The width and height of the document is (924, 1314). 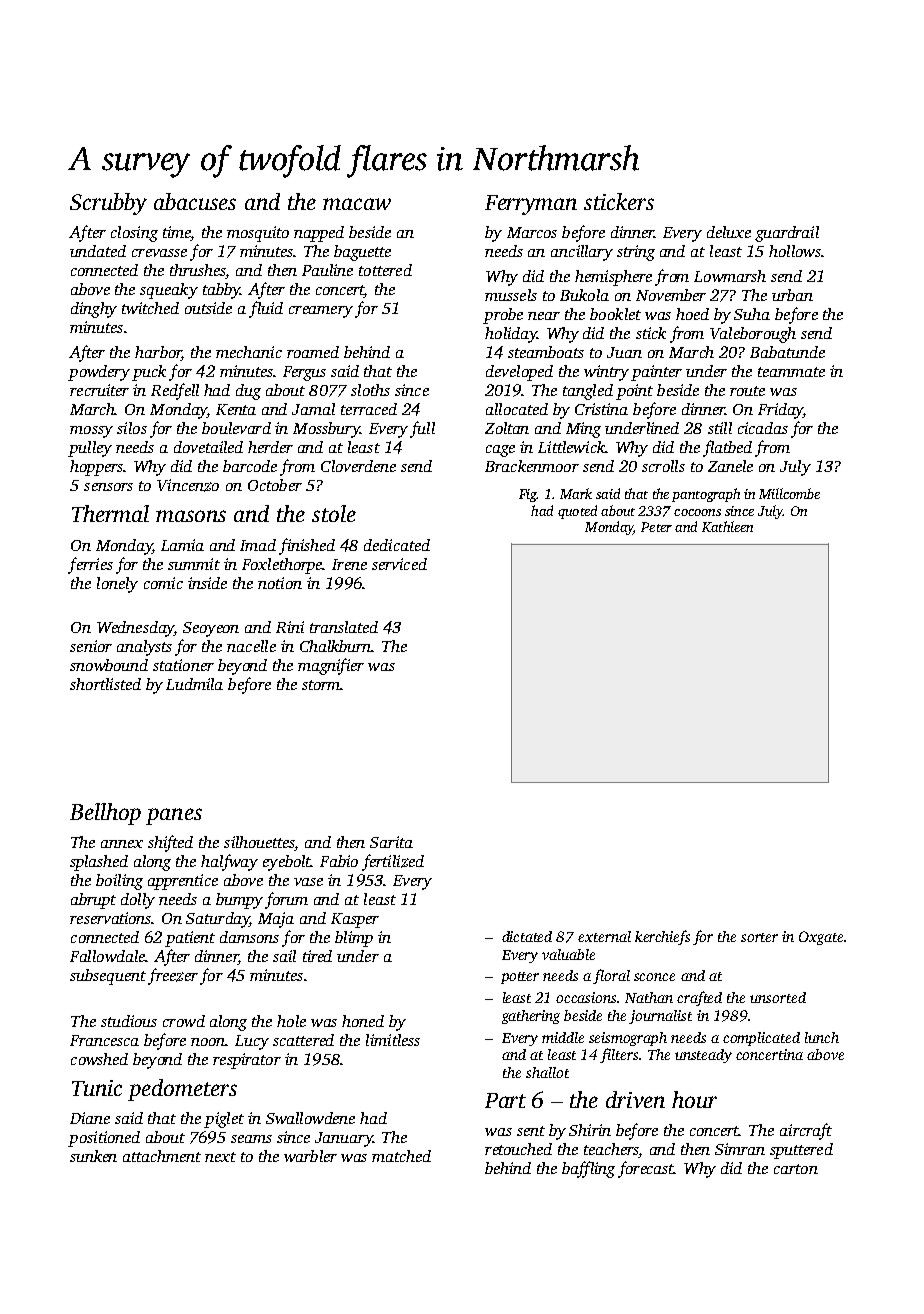 I want to click on apprentice, so click(x=183, y=882).
